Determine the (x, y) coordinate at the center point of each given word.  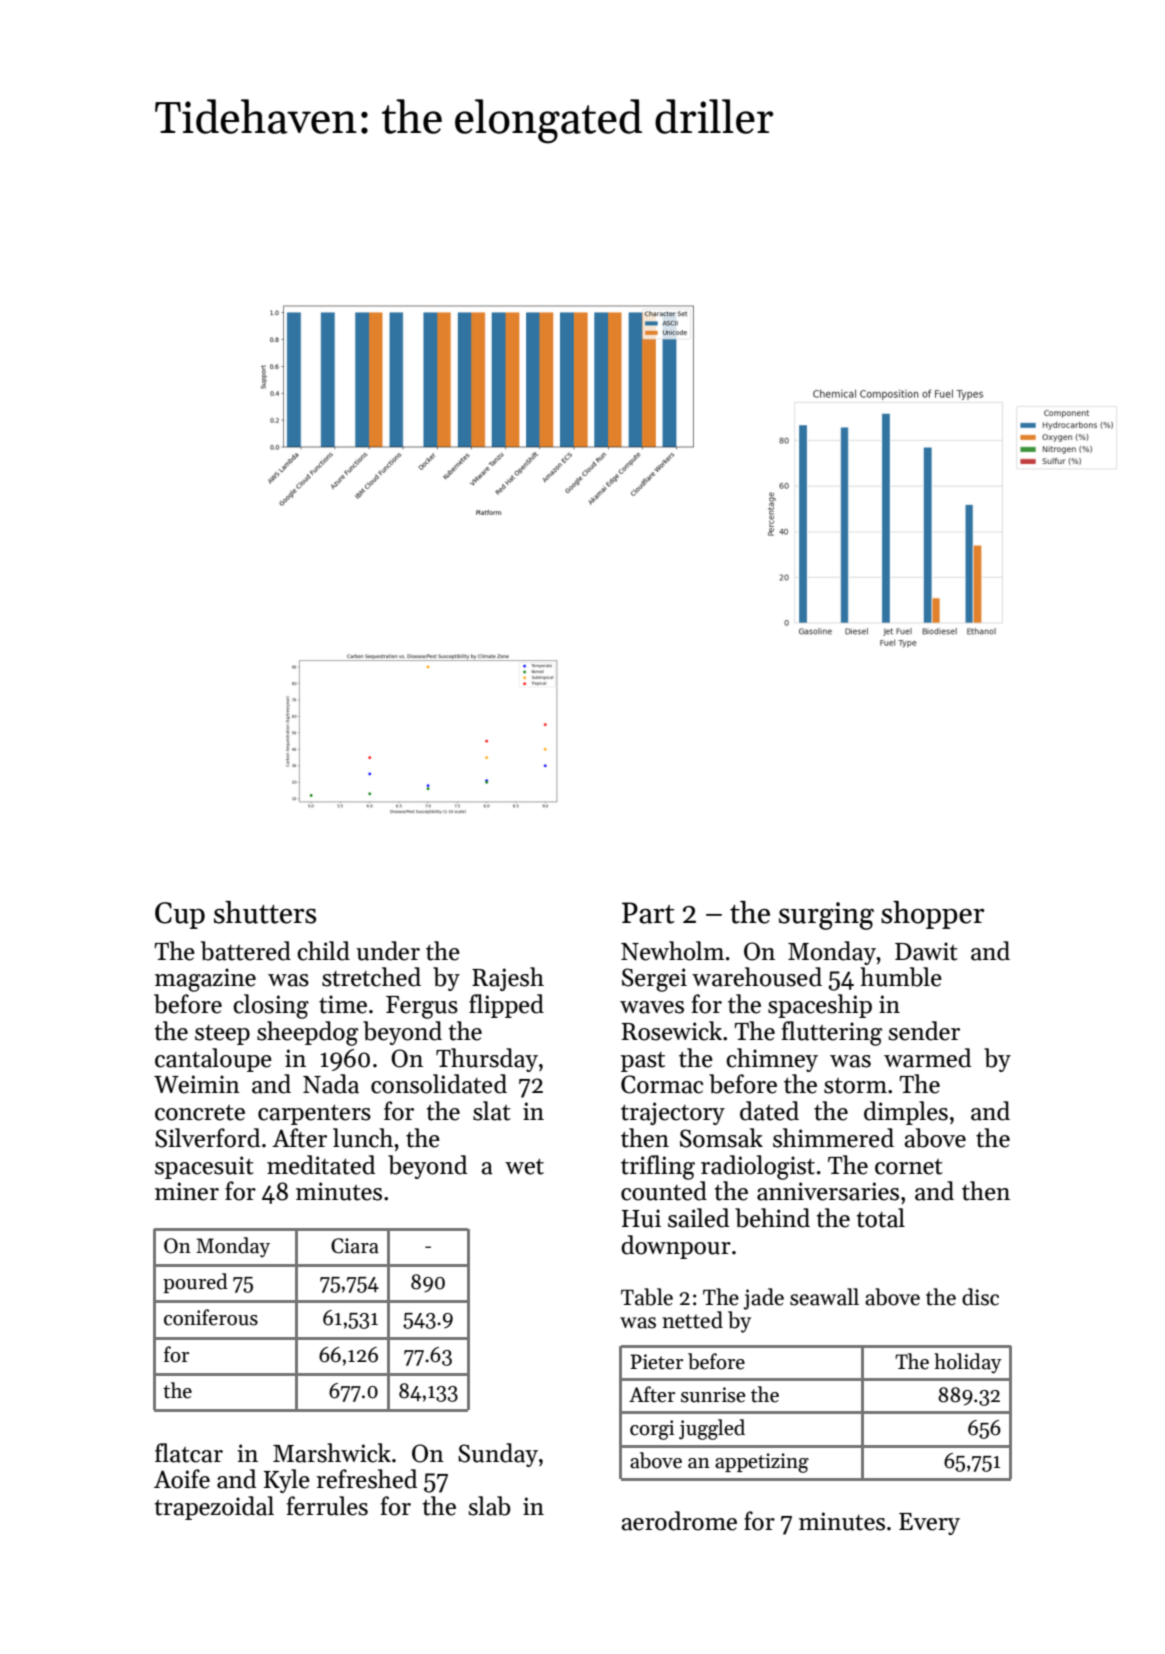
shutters (265, 912)
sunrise (713, 1395)
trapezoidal (214, 1508)
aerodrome (679, 1521)
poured (195, 1283)
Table (647, 1297)
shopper (933, 915)
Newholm (672, 951)
